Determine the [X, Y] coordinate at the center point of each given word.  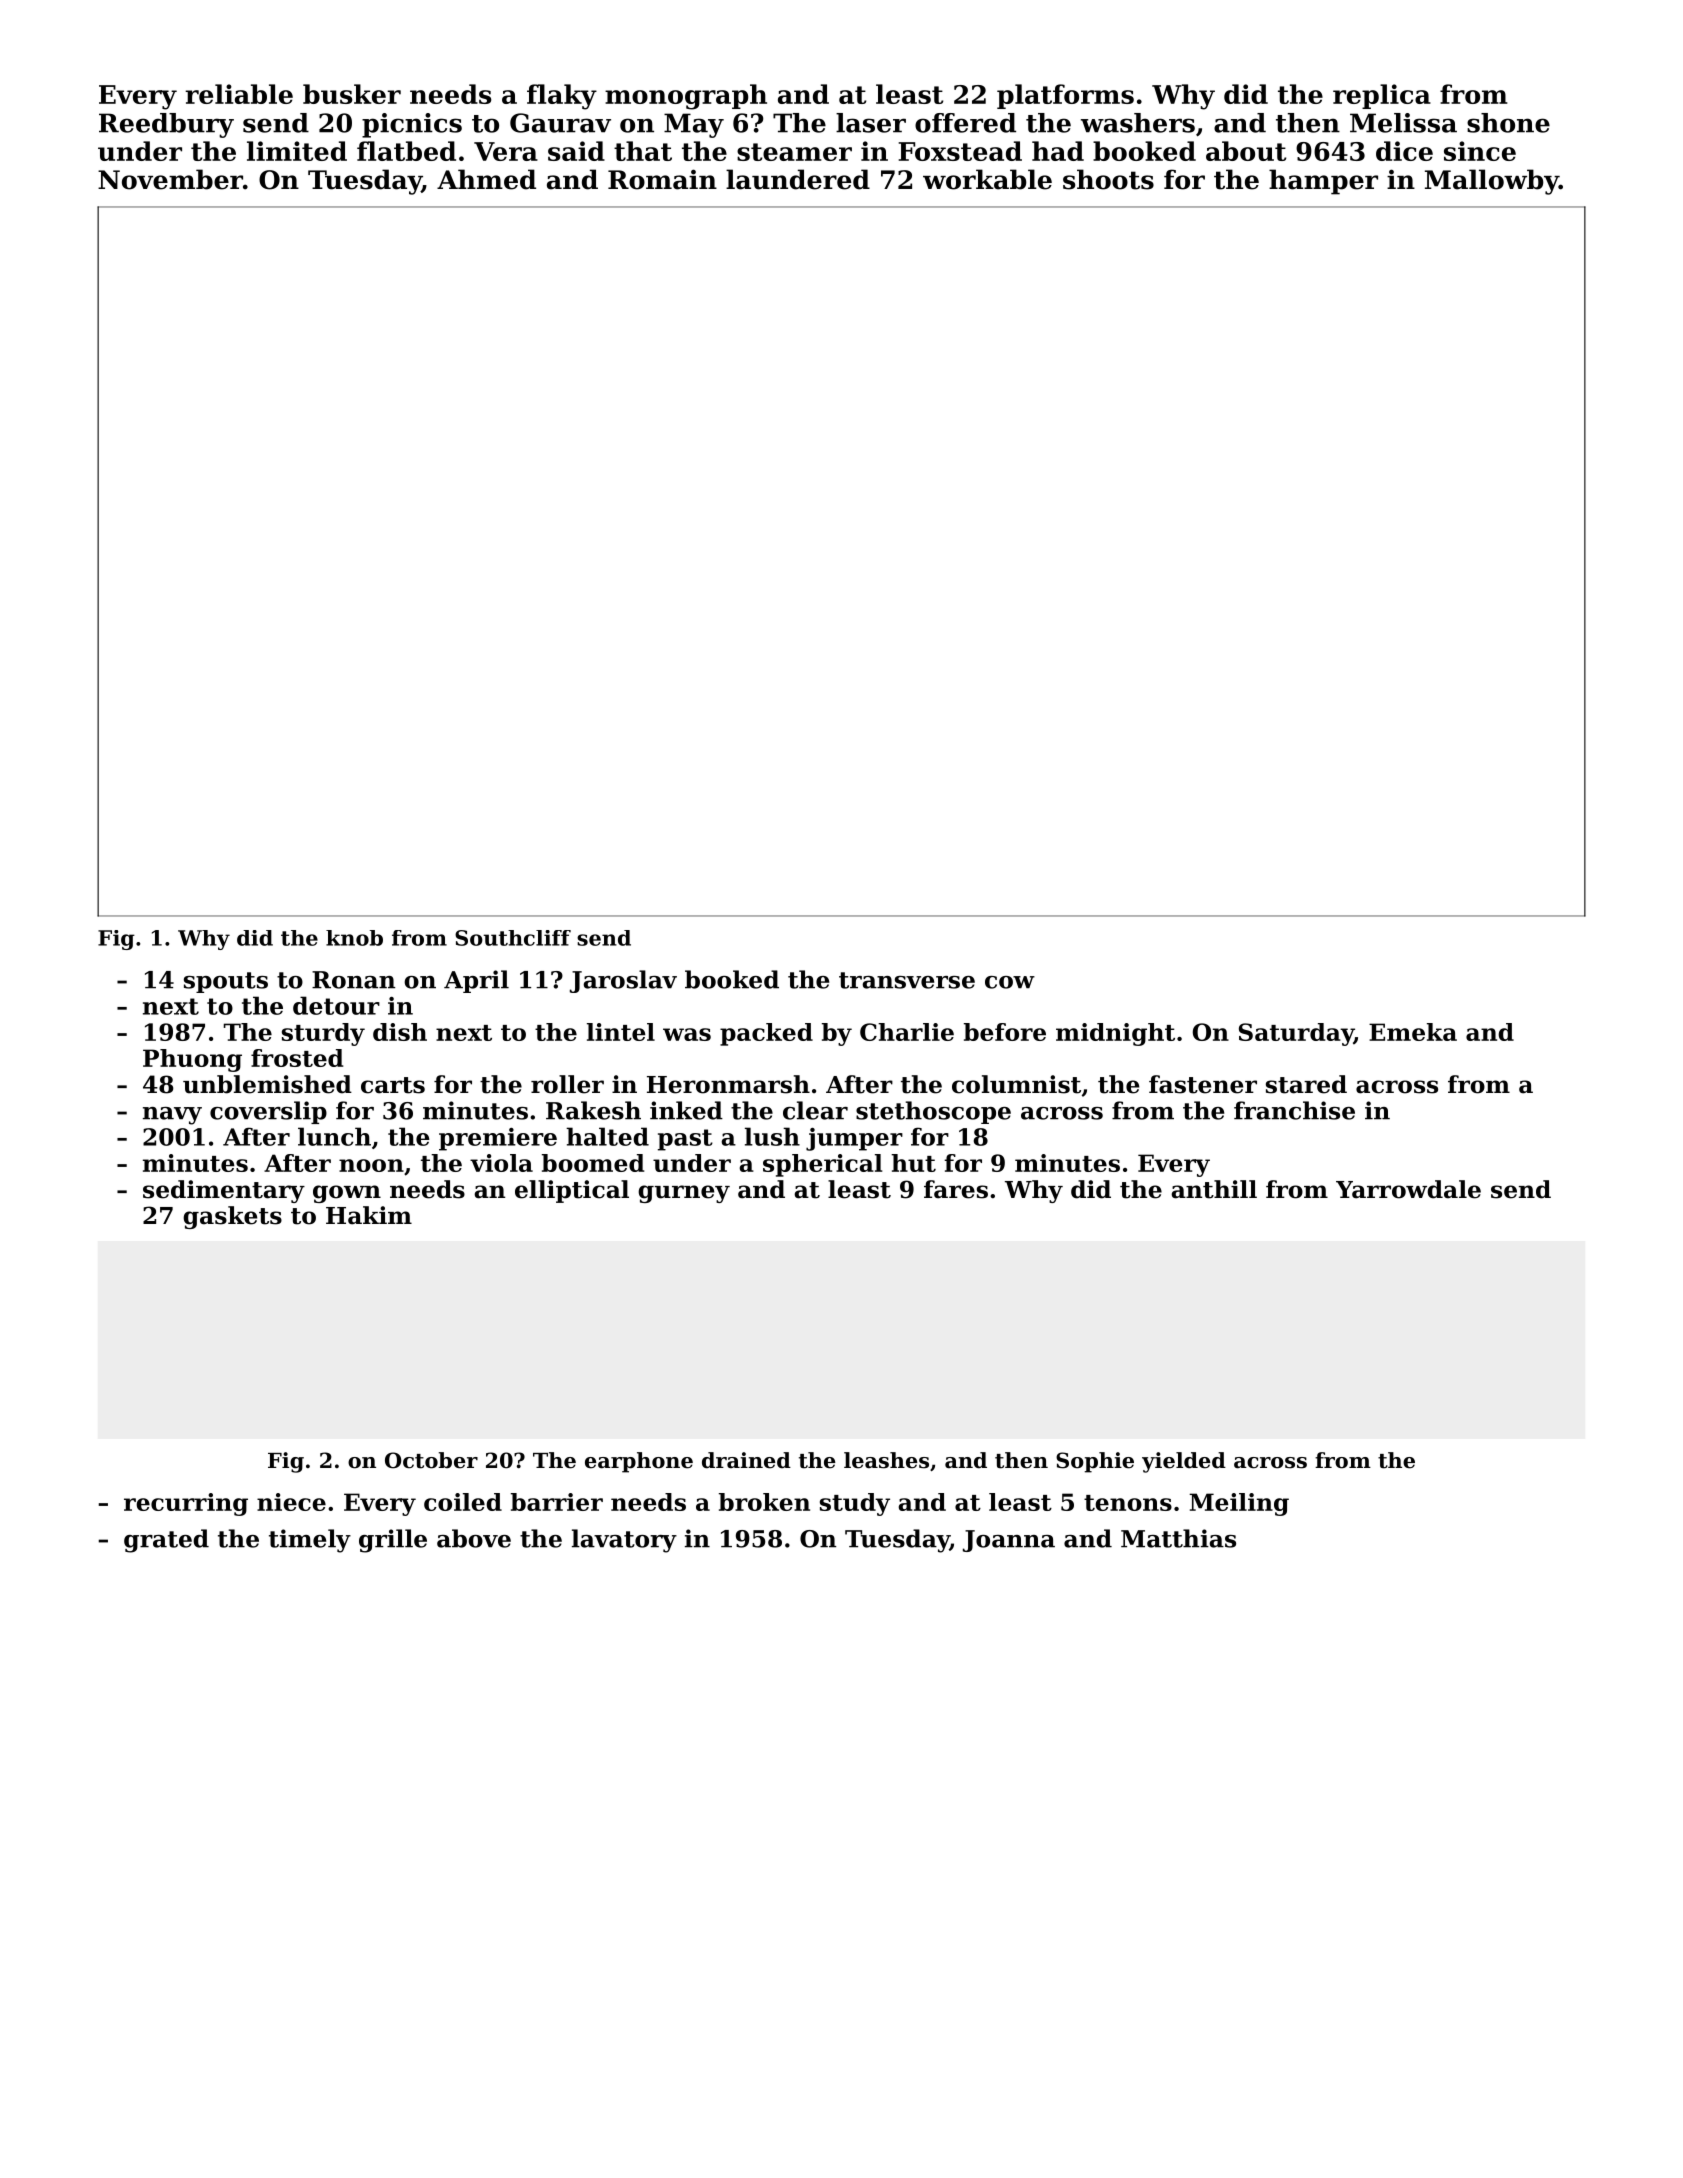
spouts [226, 982]
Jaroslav [623, 981]
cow [1010, 982]
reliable [239, 94]
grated [166, 1541]
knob [354, 938]
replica [1382, 96]
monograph [686, 97]
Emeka [1413, 1032]
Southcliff [513, 938]
